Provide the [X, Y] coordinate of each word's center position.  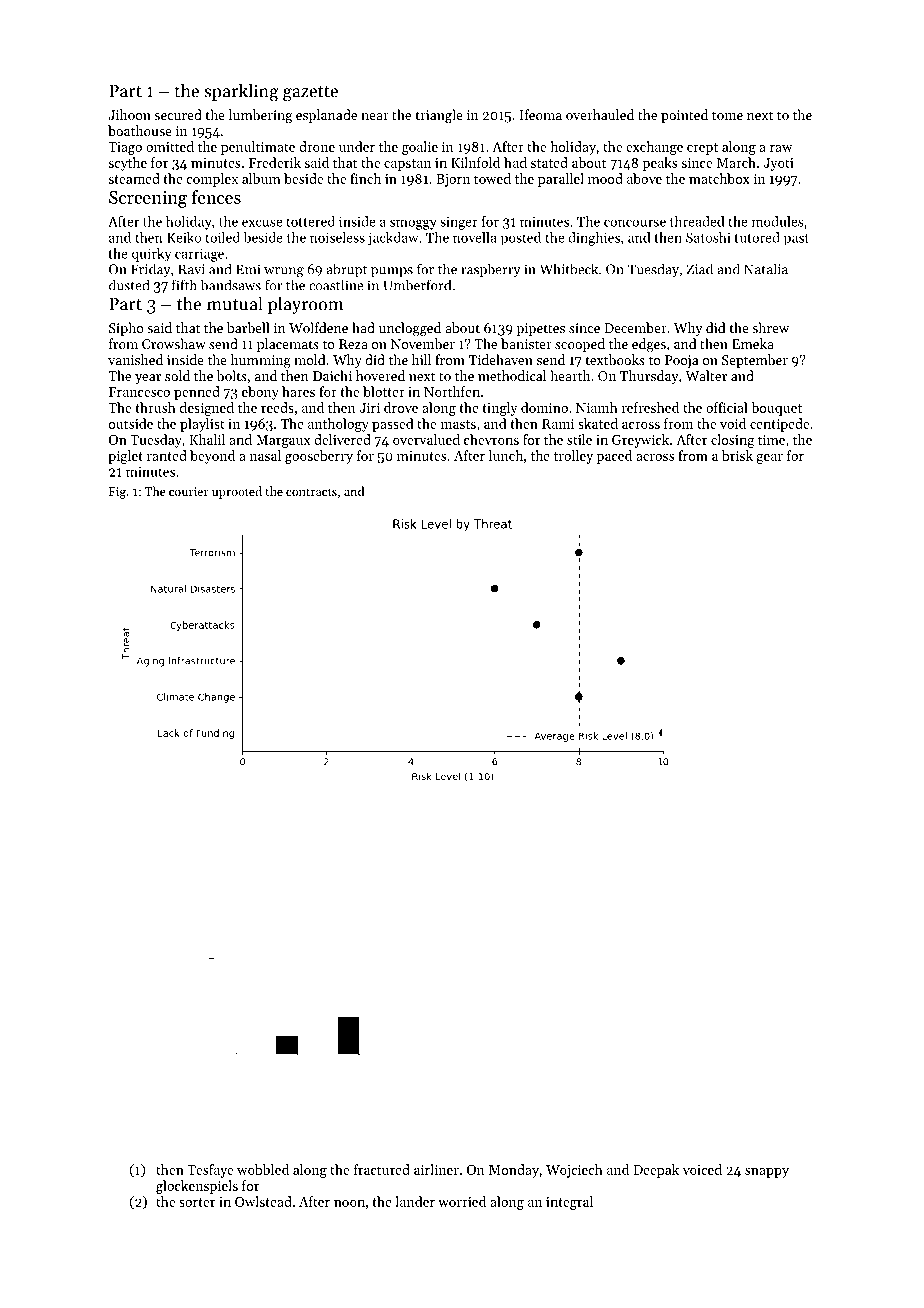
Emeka [753, 343]
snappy [767, 1173]
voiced [702, 1169]
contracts [311, 492]
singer [459, 223]
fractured [382, 1169]
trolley [573, 457]
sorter [197, 1202]
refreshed [650, 407]
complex [212, 180]
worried [462, 1201]
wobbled [263, 1169]
